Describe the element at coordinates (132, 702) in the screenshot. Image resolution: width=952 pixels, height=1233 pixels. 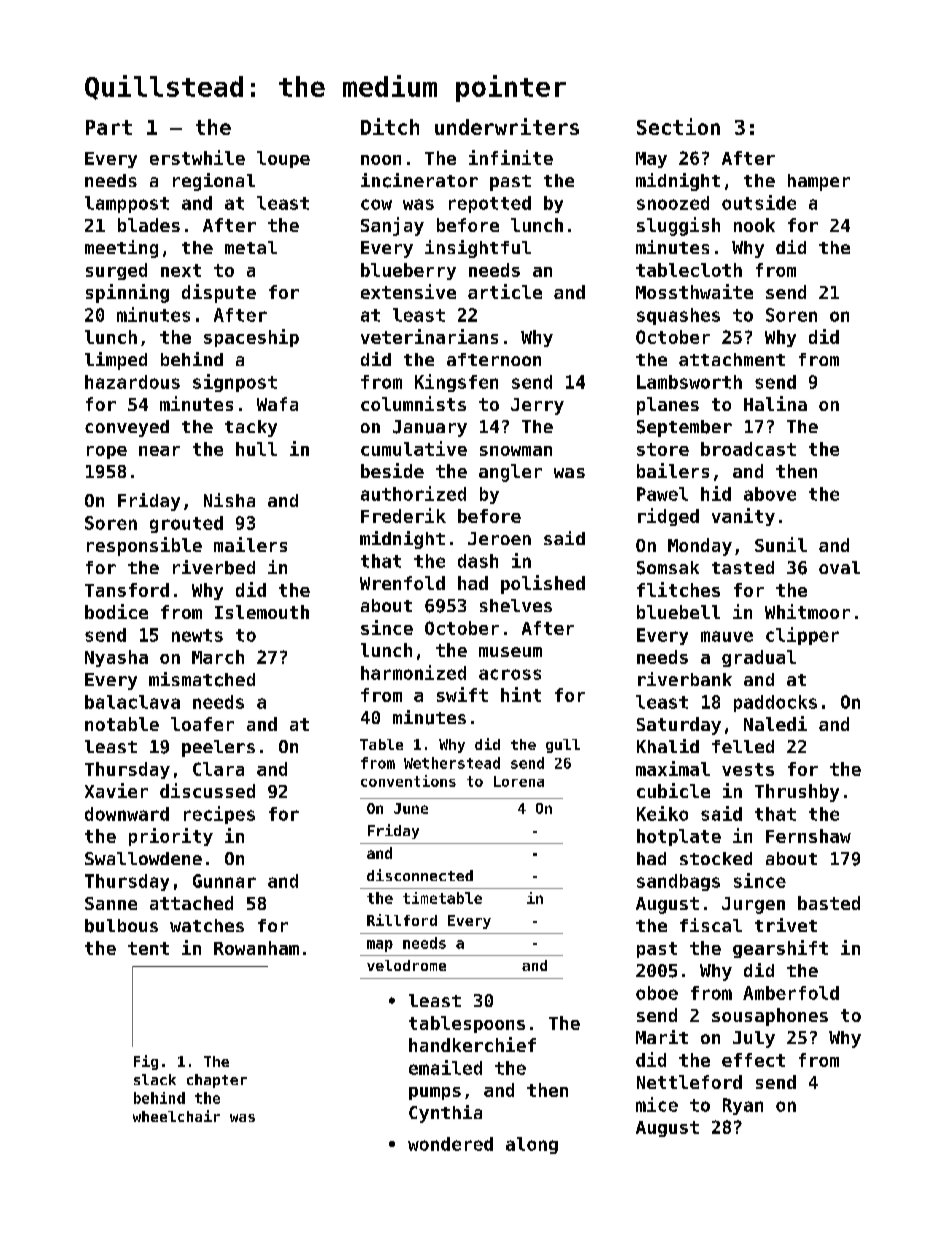
I see `balaclava` at that location.
